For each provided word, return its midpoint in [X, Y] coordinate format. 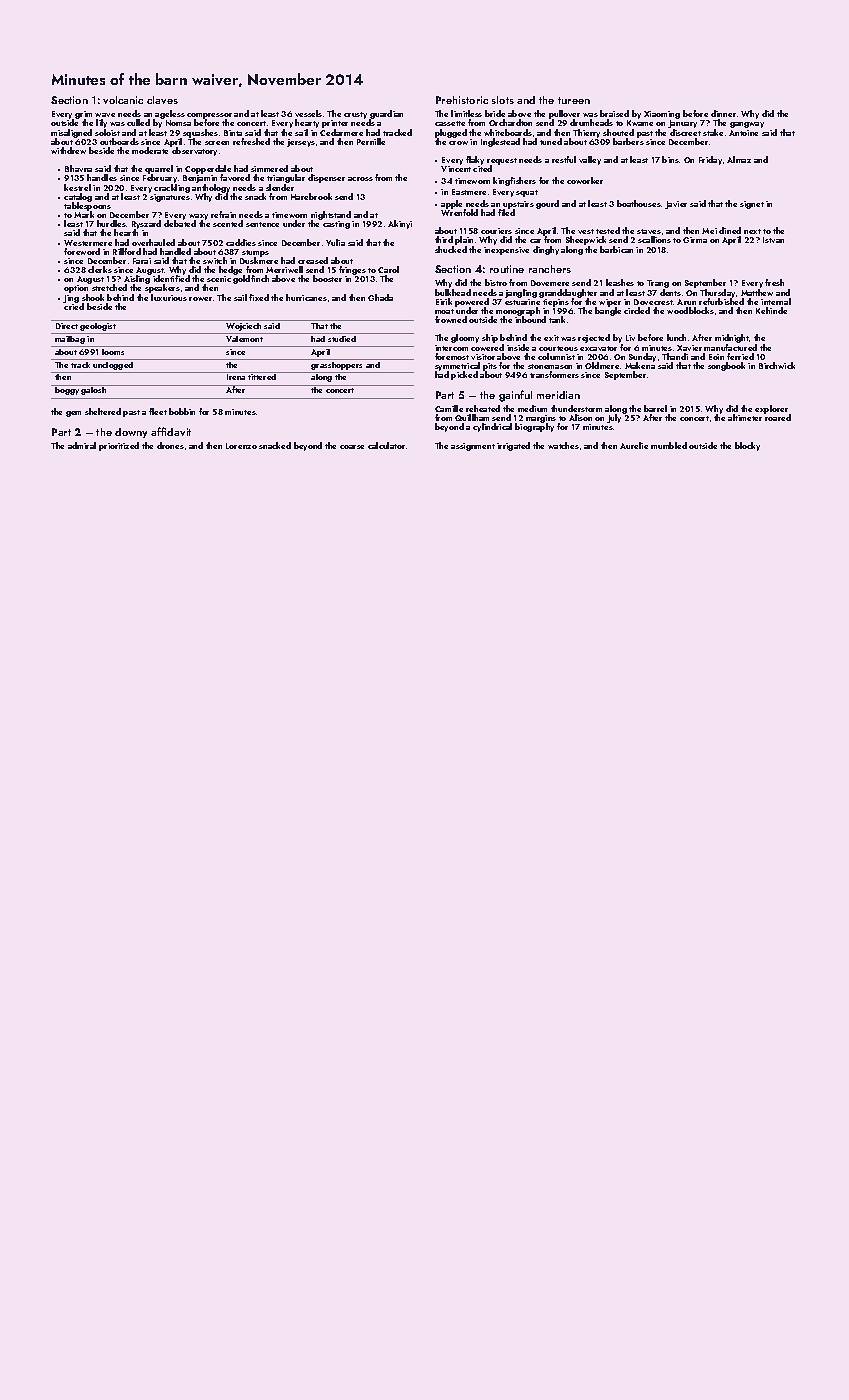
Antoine [743, 133]
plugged [451, 133]
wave [105, 115]
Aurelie [634, 445]
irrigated [513, 446]
